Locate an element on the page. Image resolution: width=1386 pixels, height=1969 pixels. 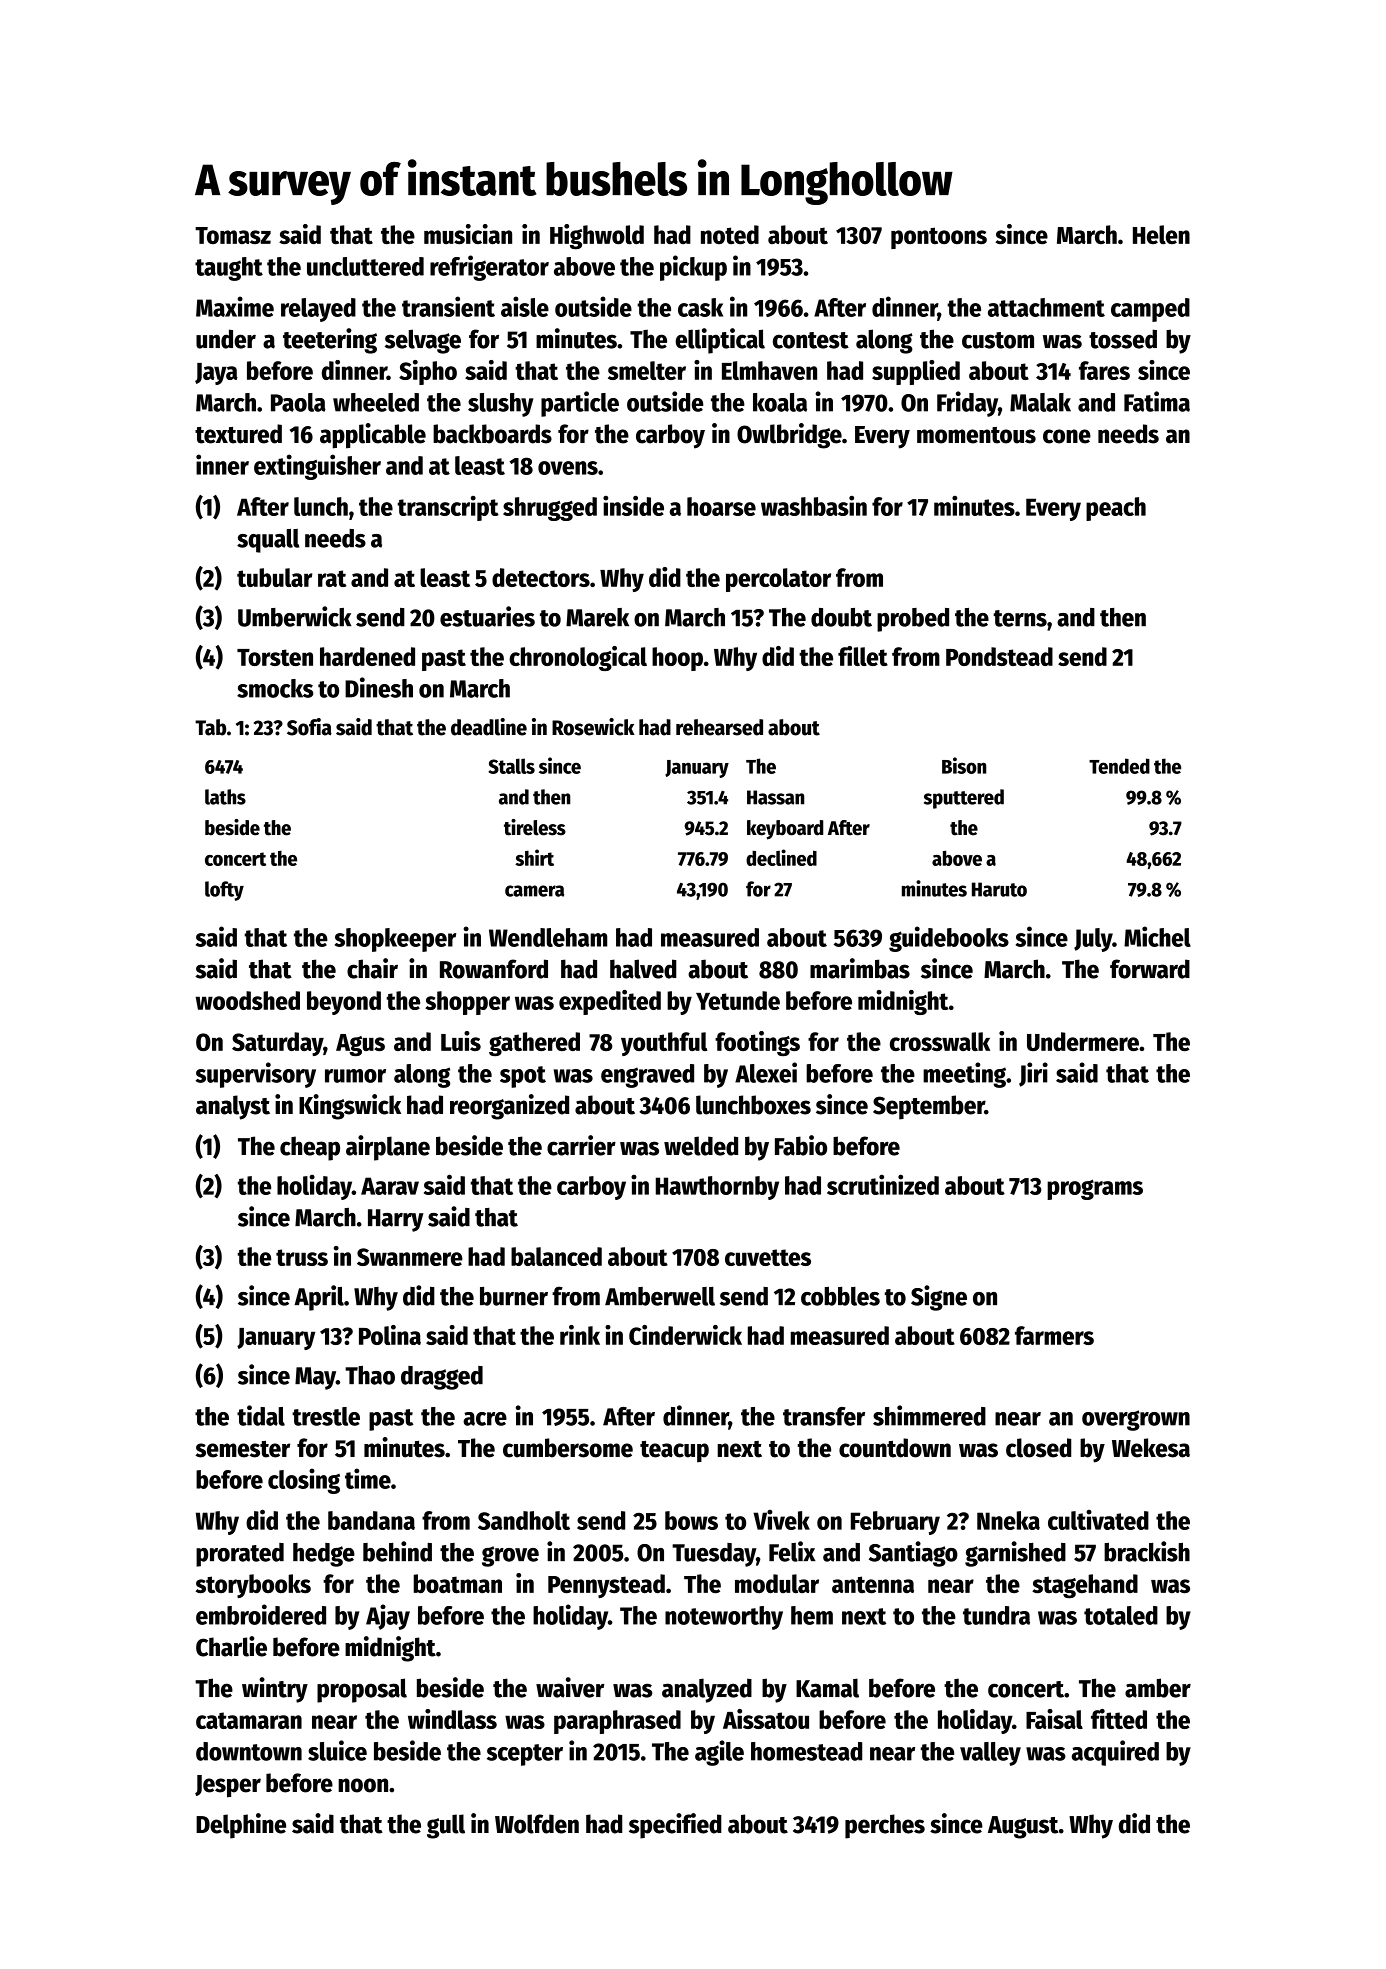
shopkeeper is located at coordinates (395, 940).
